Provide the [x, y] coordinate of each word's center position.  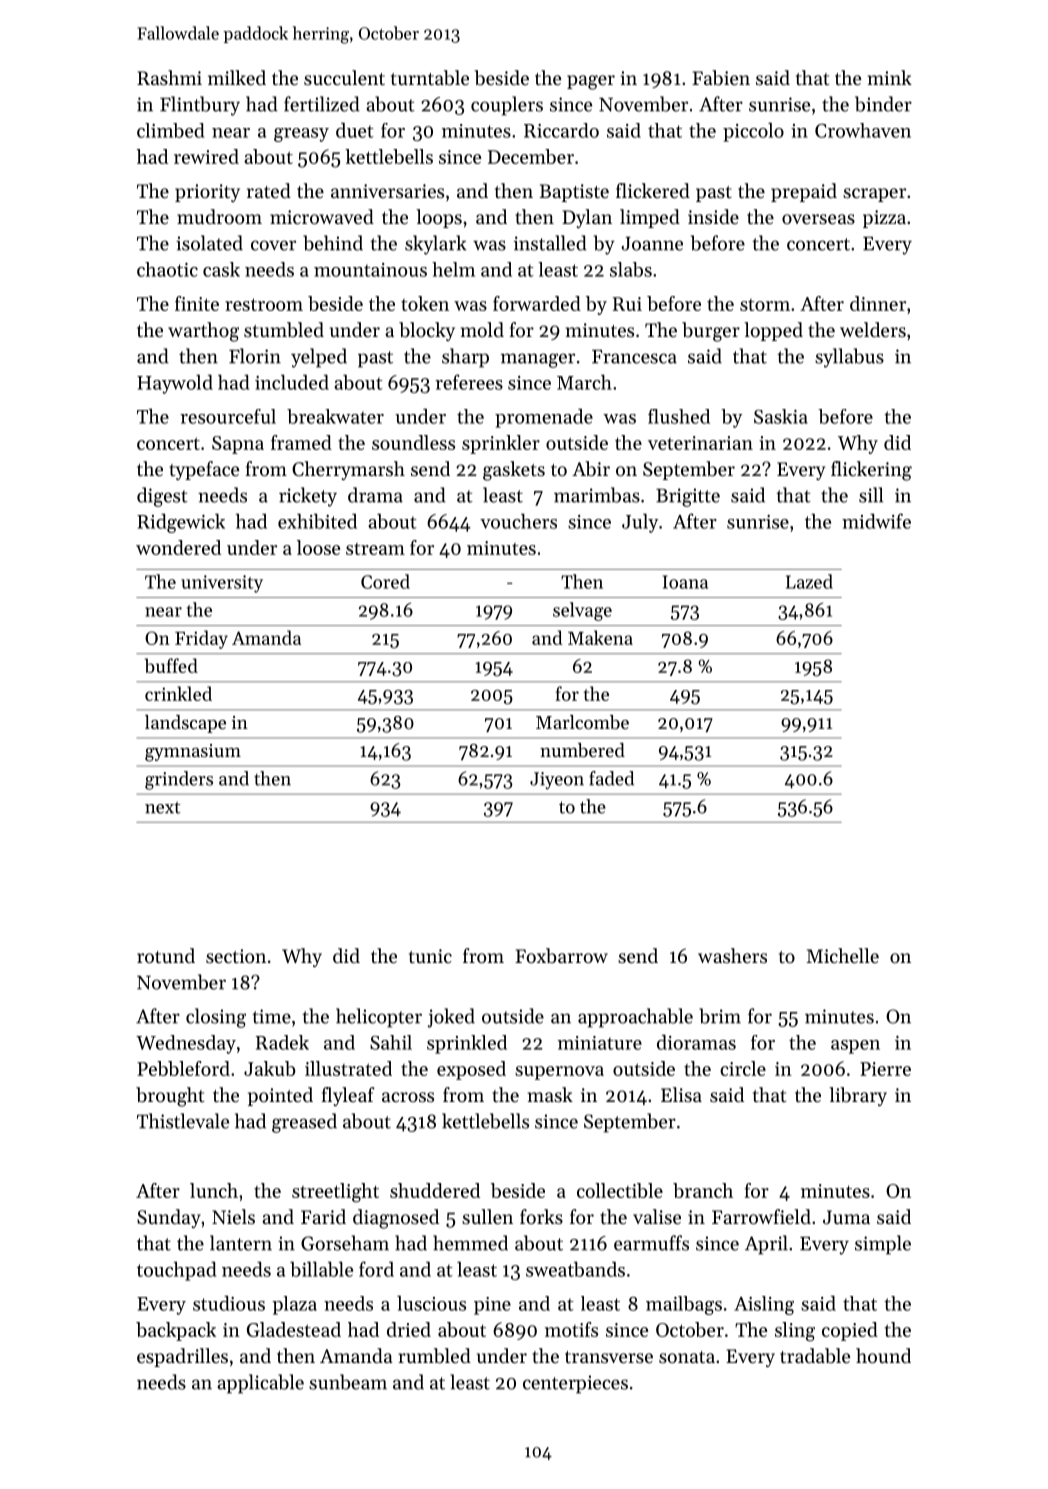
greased [304, 1123]
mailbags [684, 1305]
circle [743, 1068]
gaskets [514, 471]
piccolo [753, 132]
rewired [206, 156]
